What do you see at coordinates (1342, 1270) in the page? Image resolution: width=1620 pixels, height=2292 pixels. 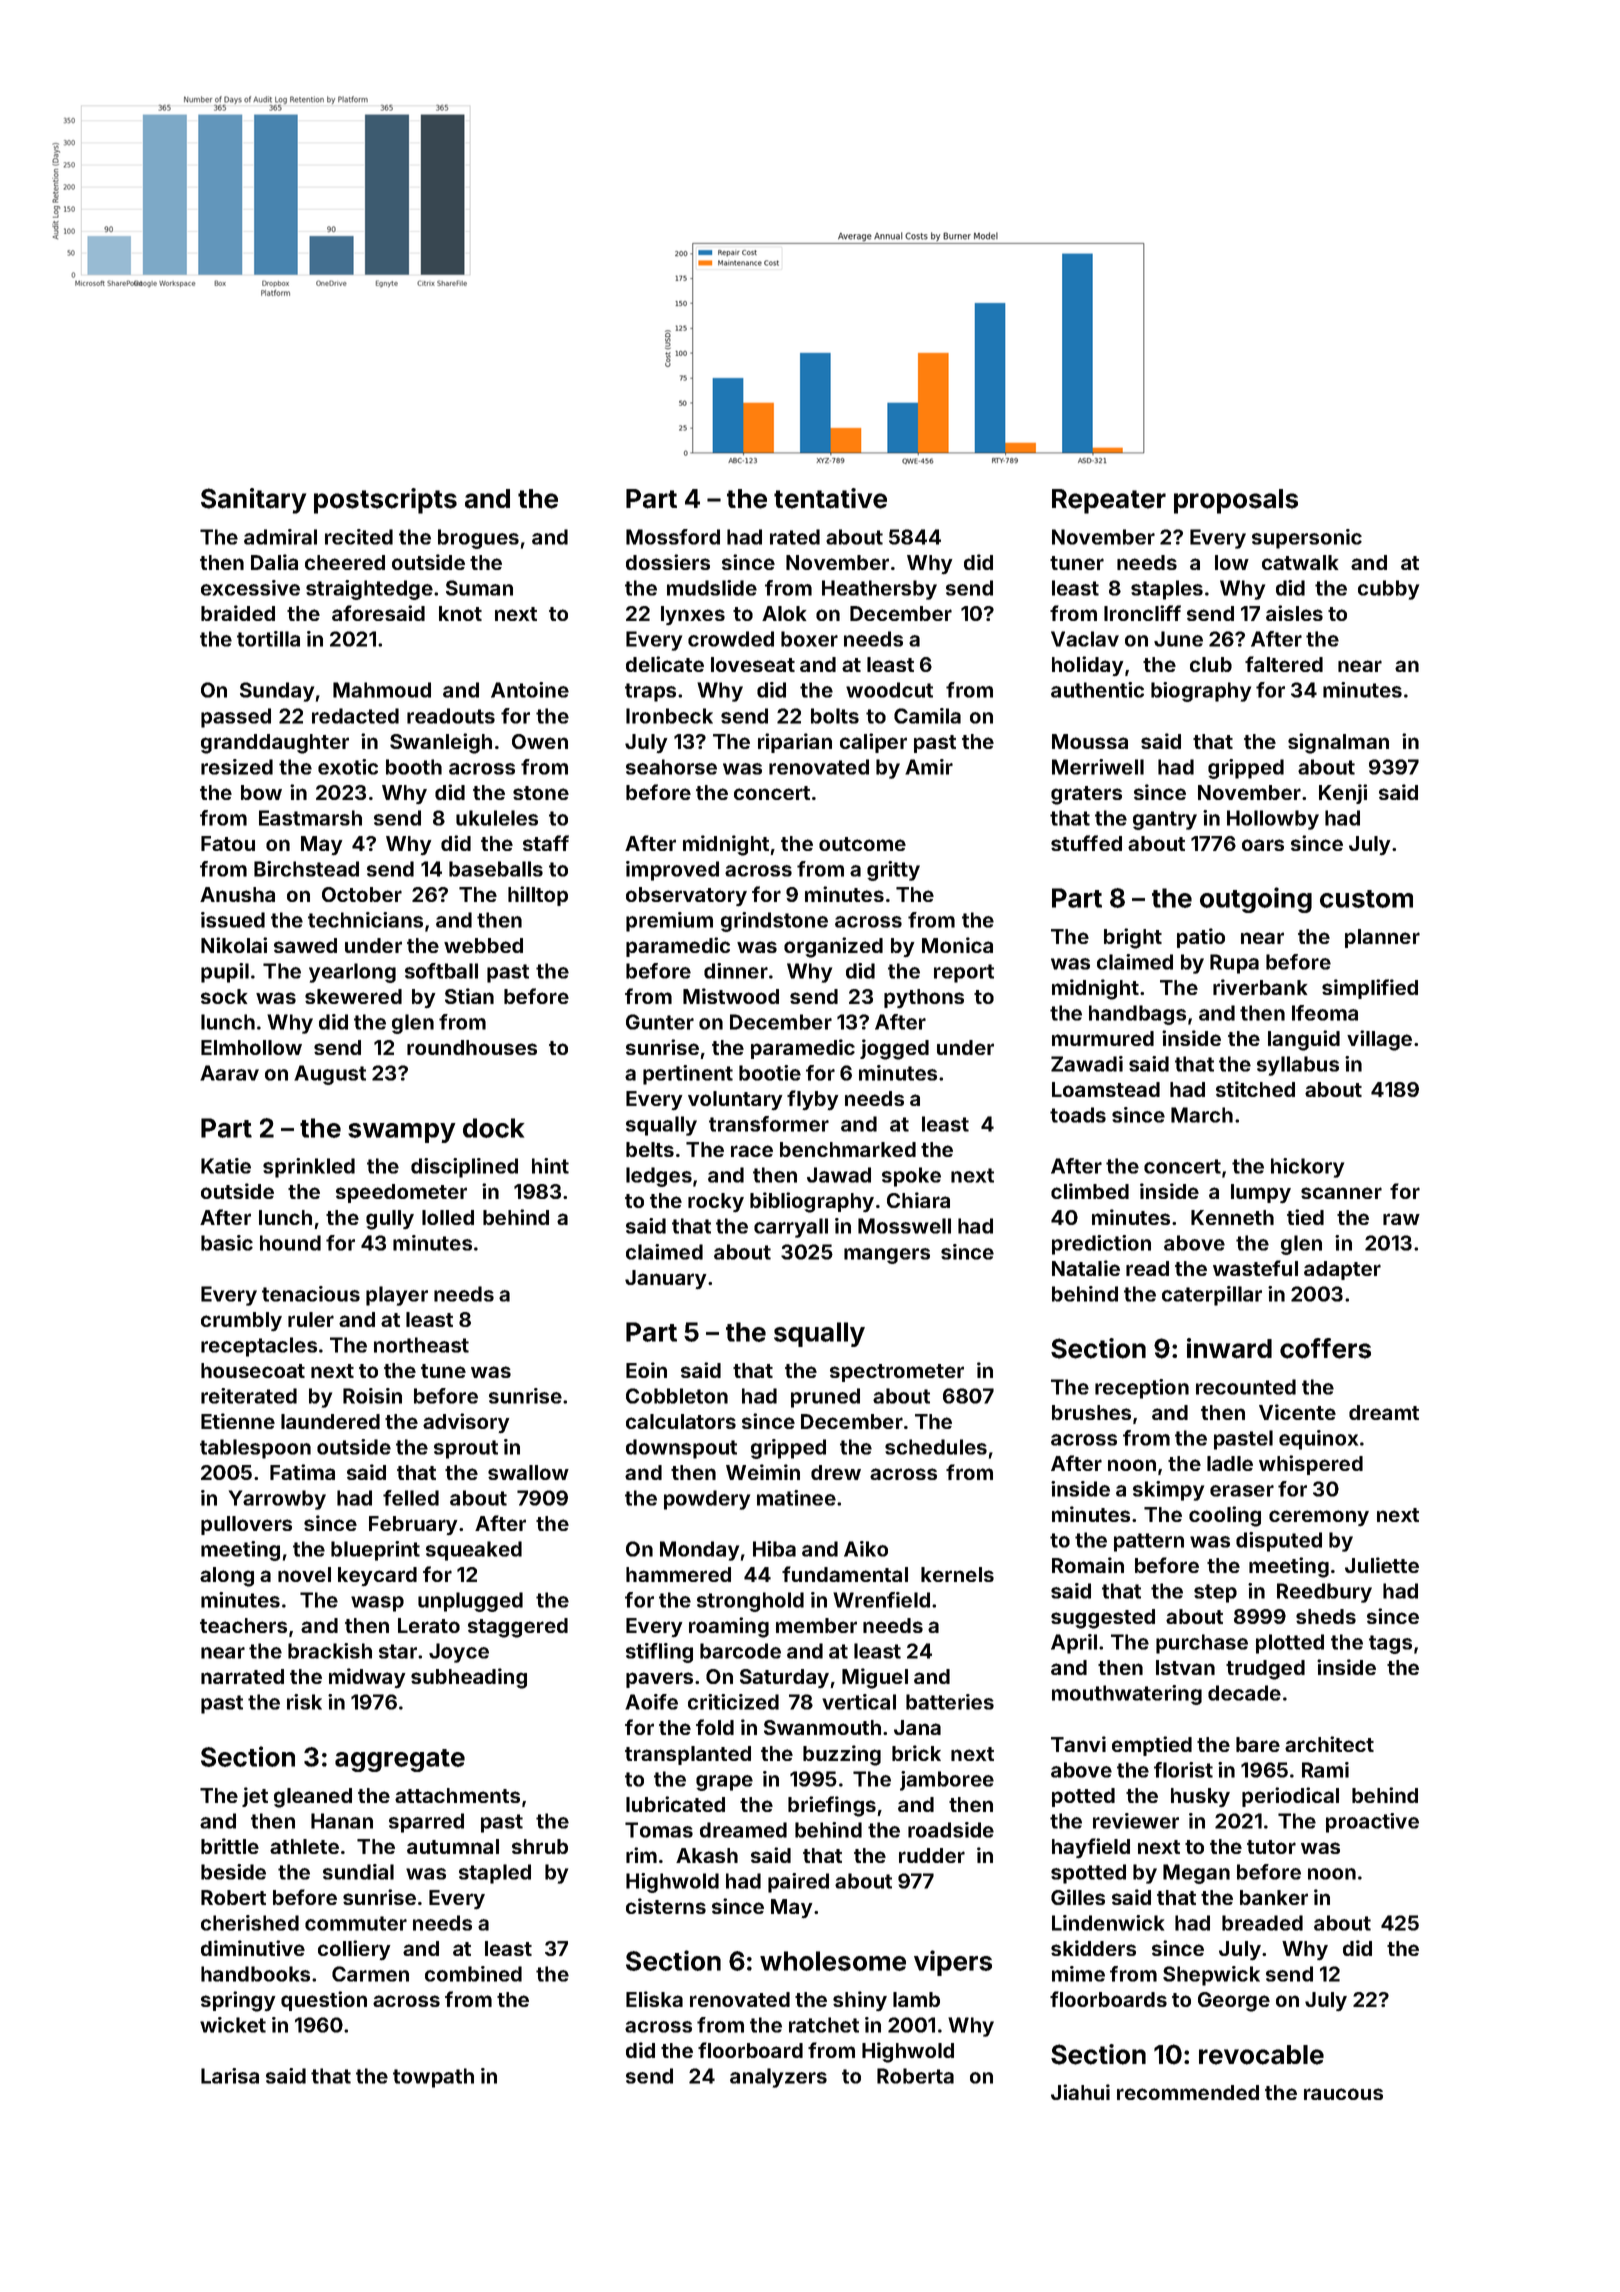 I see `adapter` at bounding box center [1342, 1270].
